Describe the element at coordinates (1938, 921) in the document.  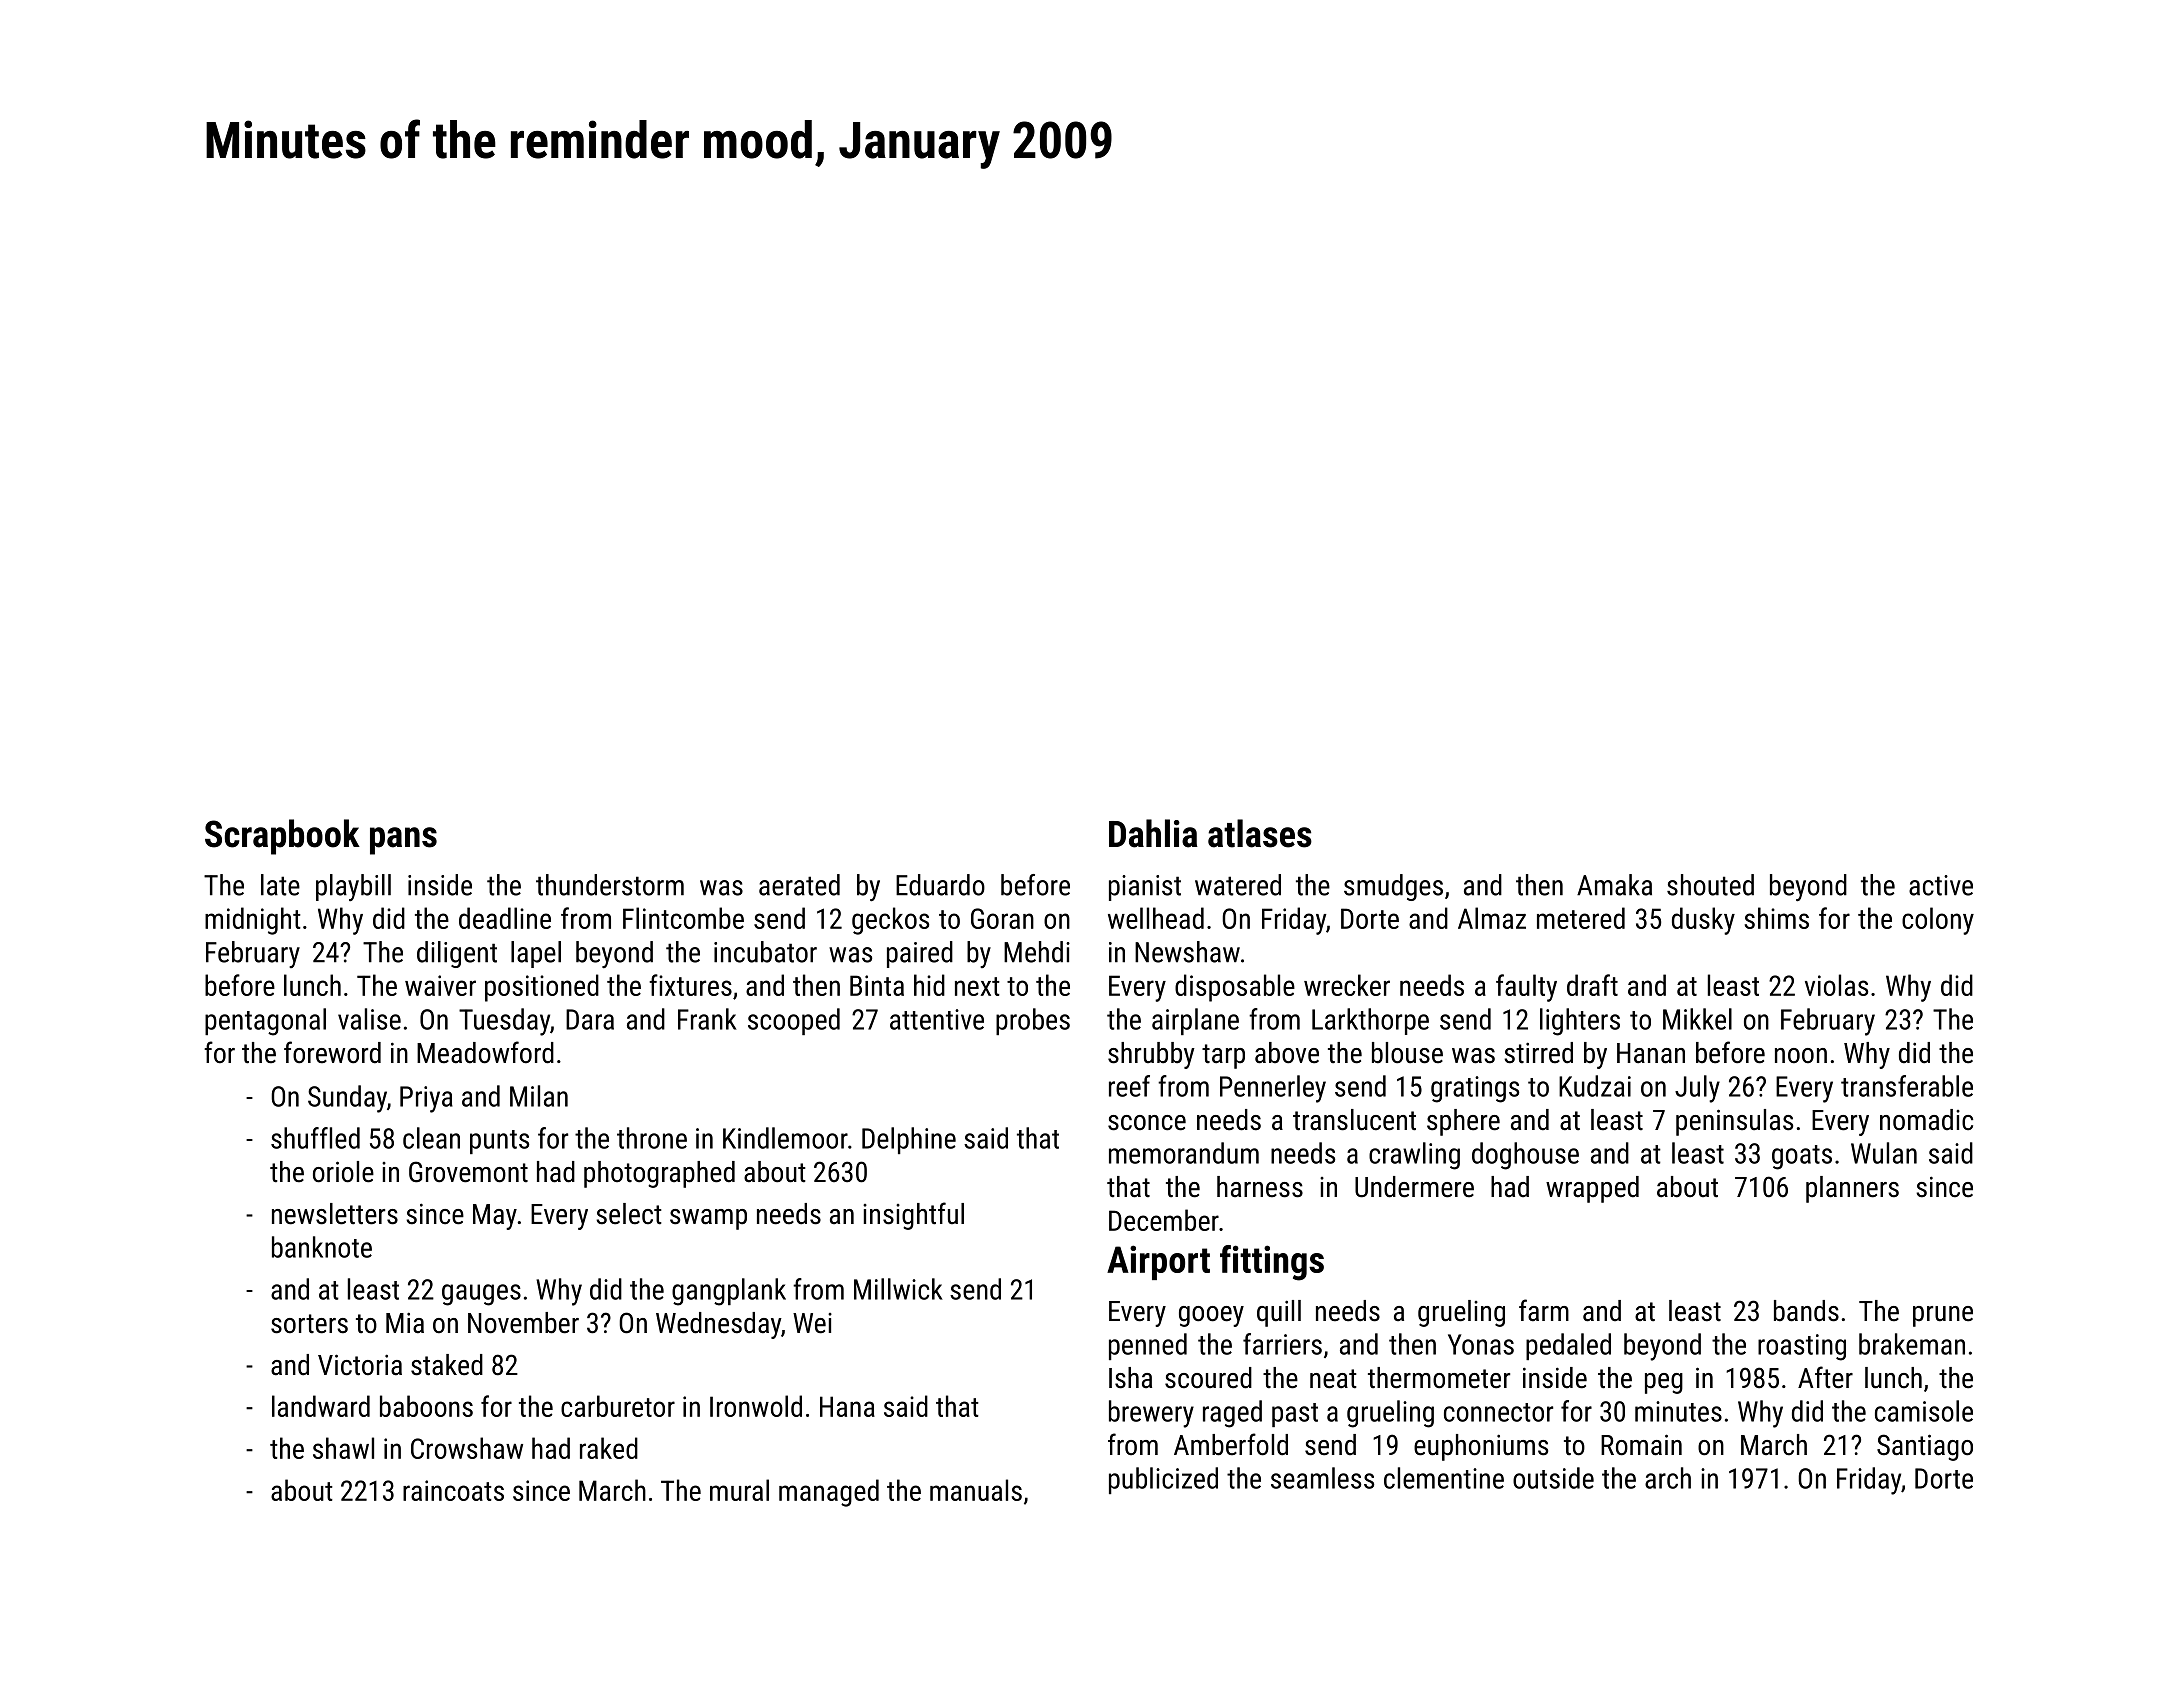
I see `colony` at that location.
